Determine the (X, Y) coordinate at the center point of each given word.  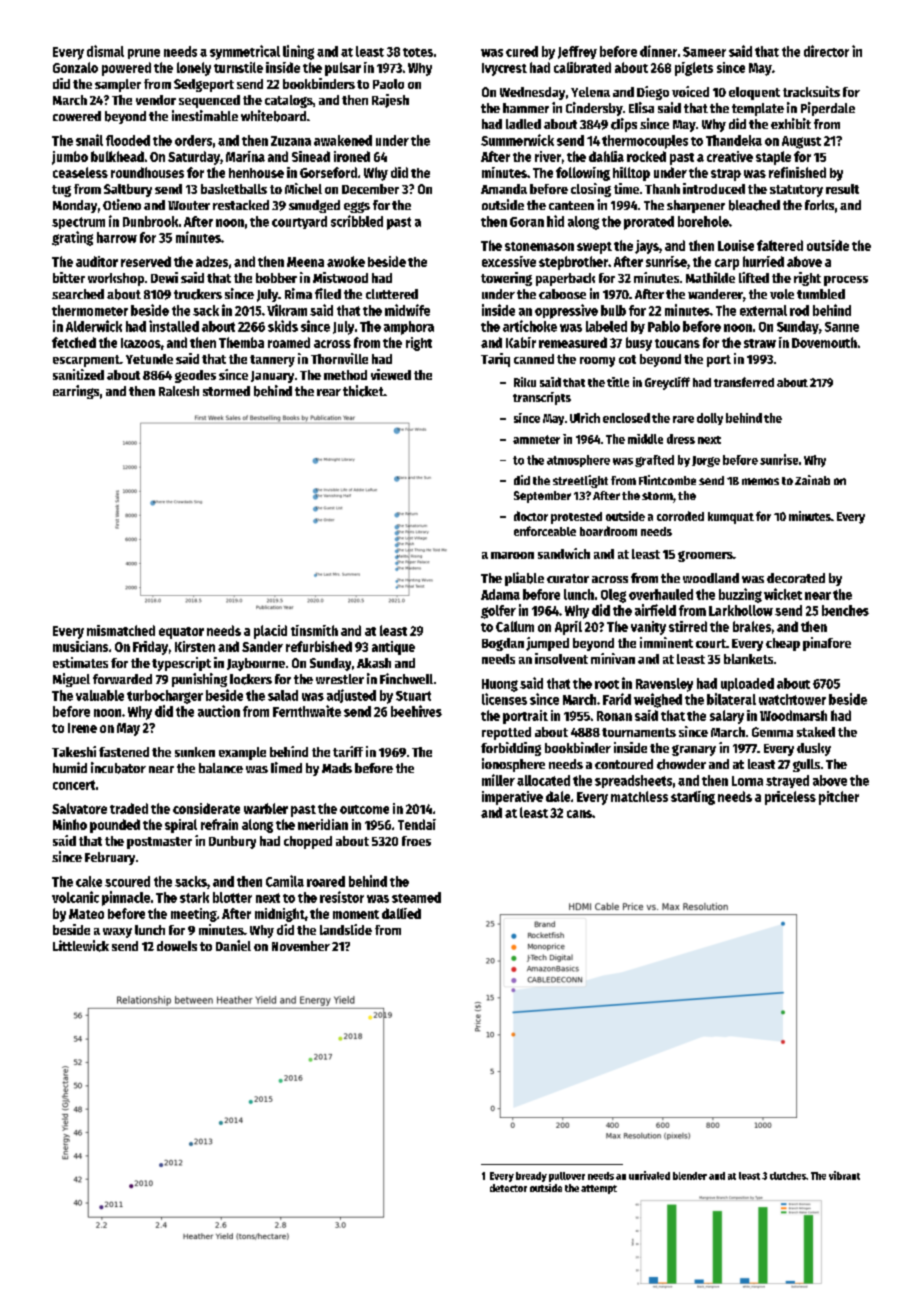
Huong (500, 685)
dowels (177, 946)
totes (418, 52)
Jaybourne (256, 664)
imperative (512, 798)
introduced (714, 188)
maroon (512, 555)
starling (693, 798)
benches (845, 610)
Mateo (86, 914)
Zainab (812, 480)
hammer (526, 108)
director (826, 51)
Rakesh (179, 391)
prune (144, 54)
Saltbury (128, 190)
